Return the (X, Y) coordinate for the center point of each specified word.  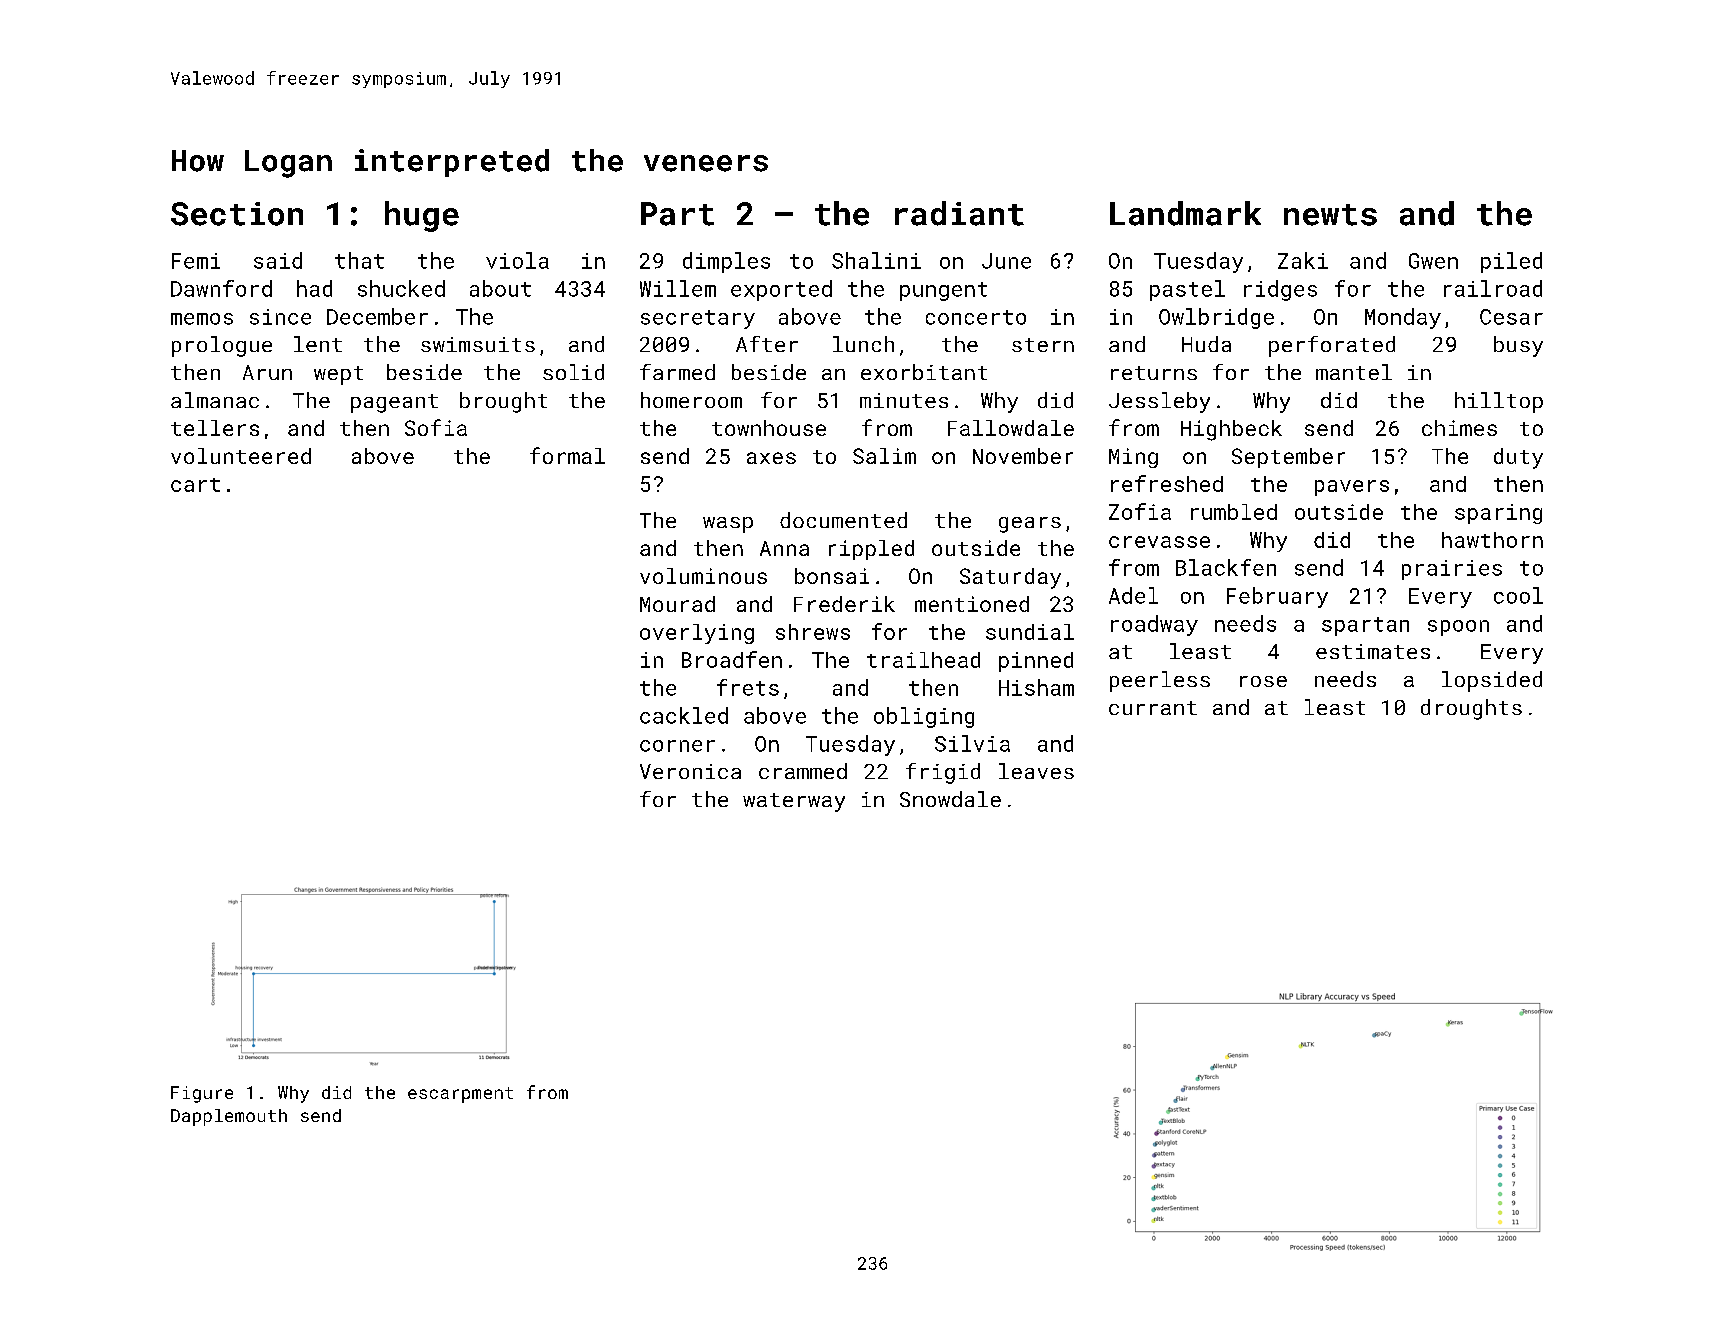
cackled (684, 715)
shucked (401, 288)
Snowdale (950, 799)
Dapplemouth (229, 1117)
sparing (1498, 514)
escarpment (460, 1095)
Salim (884, 456)
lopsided (1492, 681)
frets (748, 687)
